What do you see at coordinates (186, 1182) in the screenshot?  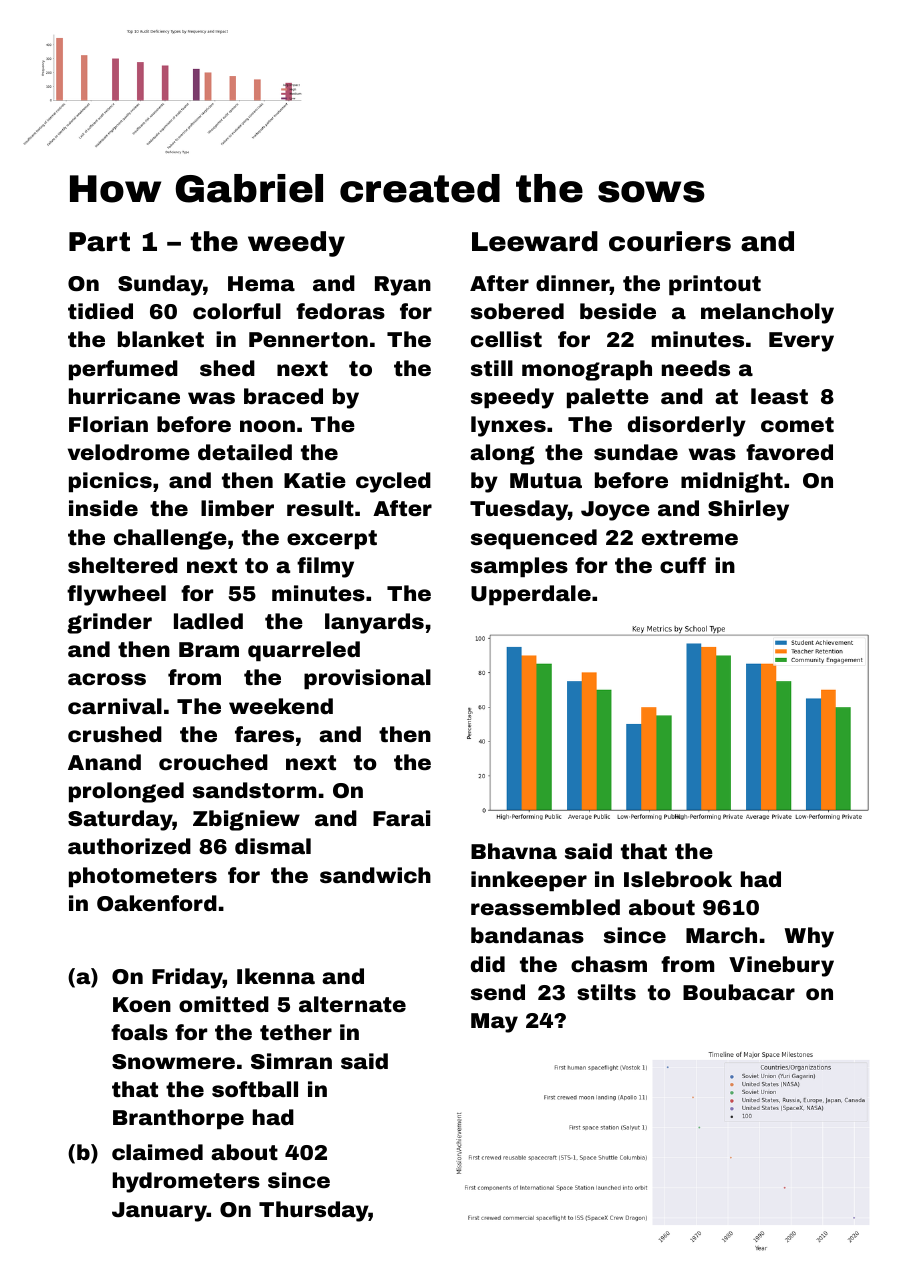 I see `hydrometers` at bounding box center [186, 1182].
